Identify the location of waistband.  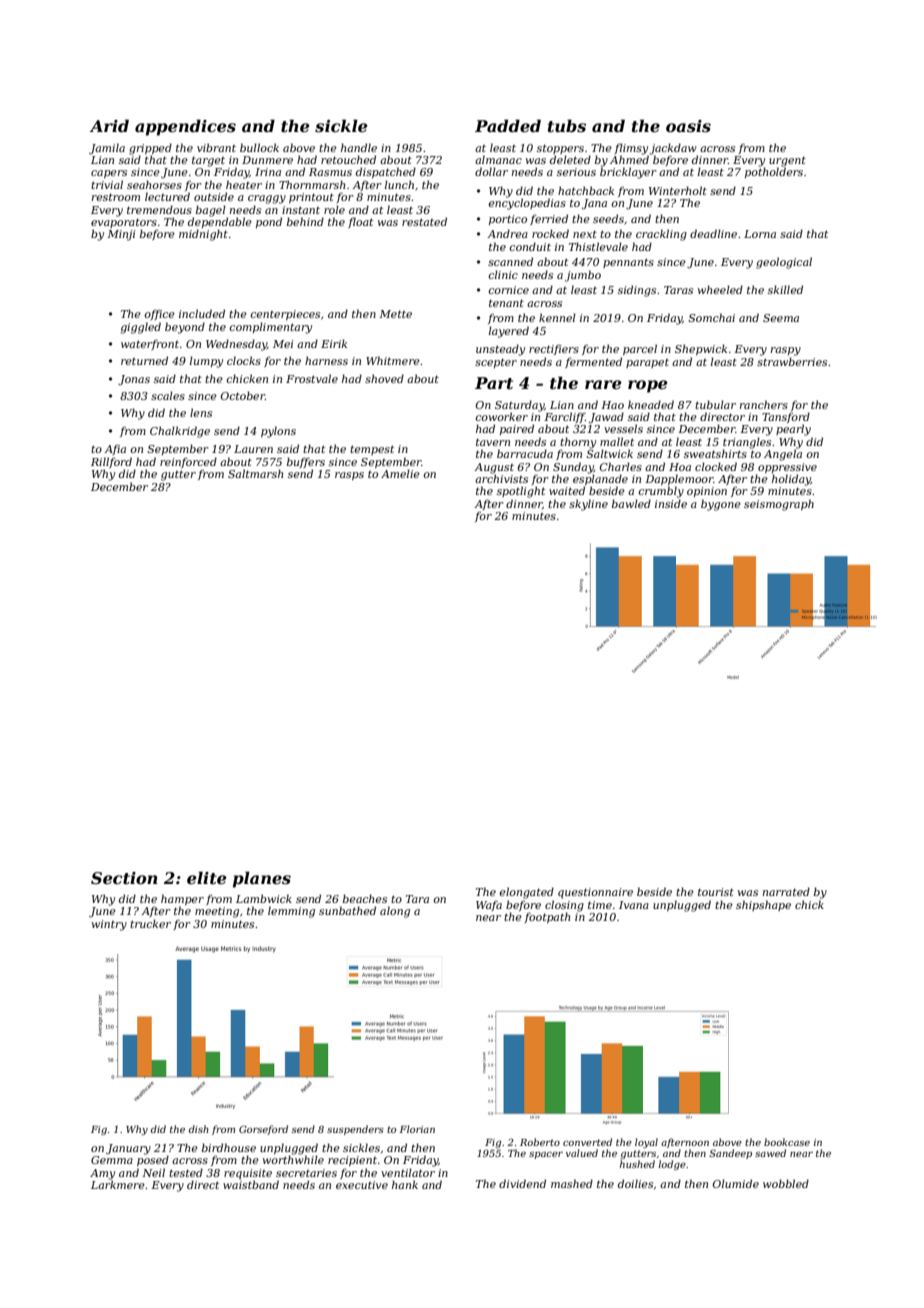
(251, 1184).
